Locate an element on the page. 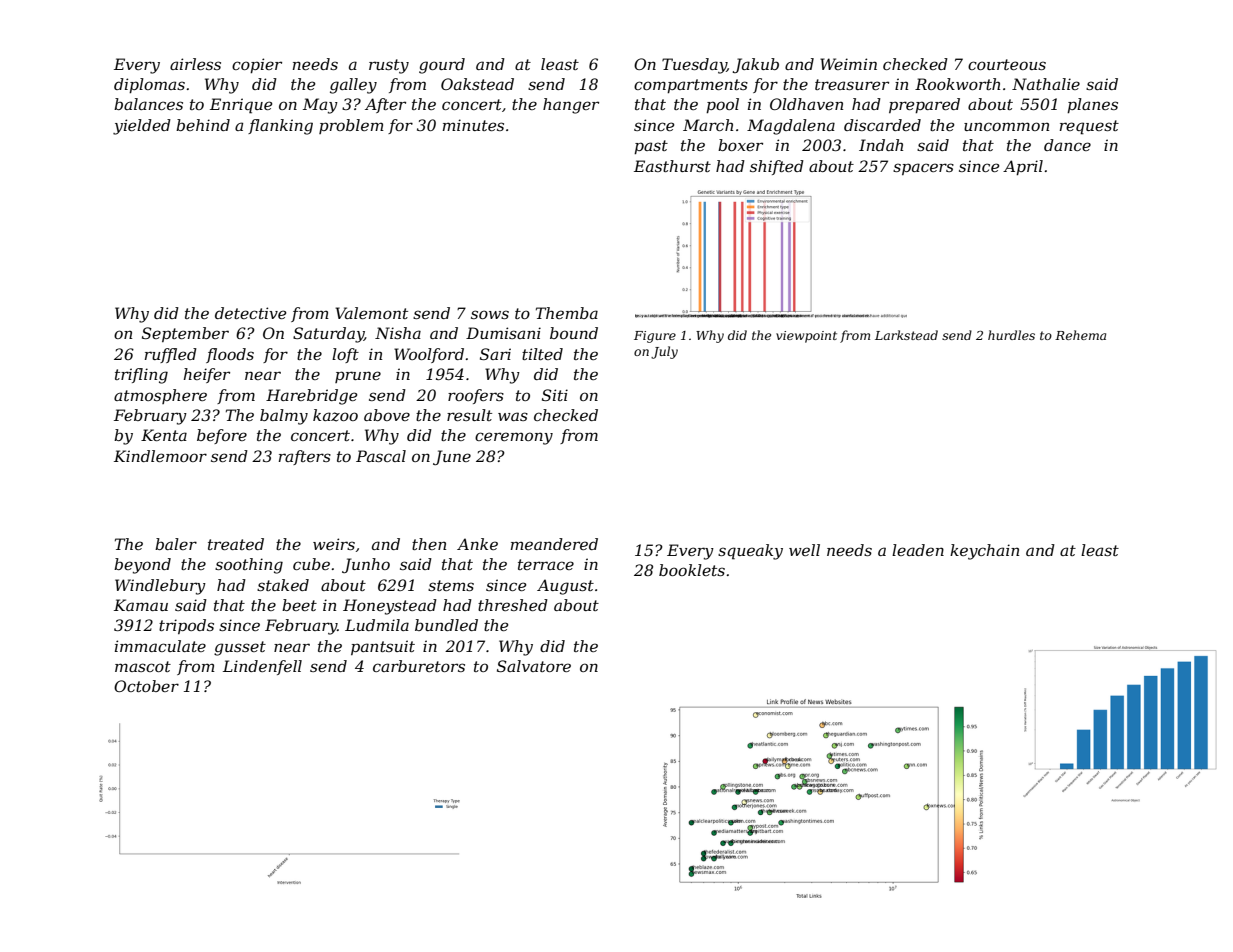 This image has height=952, width=1233. leaden is located at coordinates (918, 550).
